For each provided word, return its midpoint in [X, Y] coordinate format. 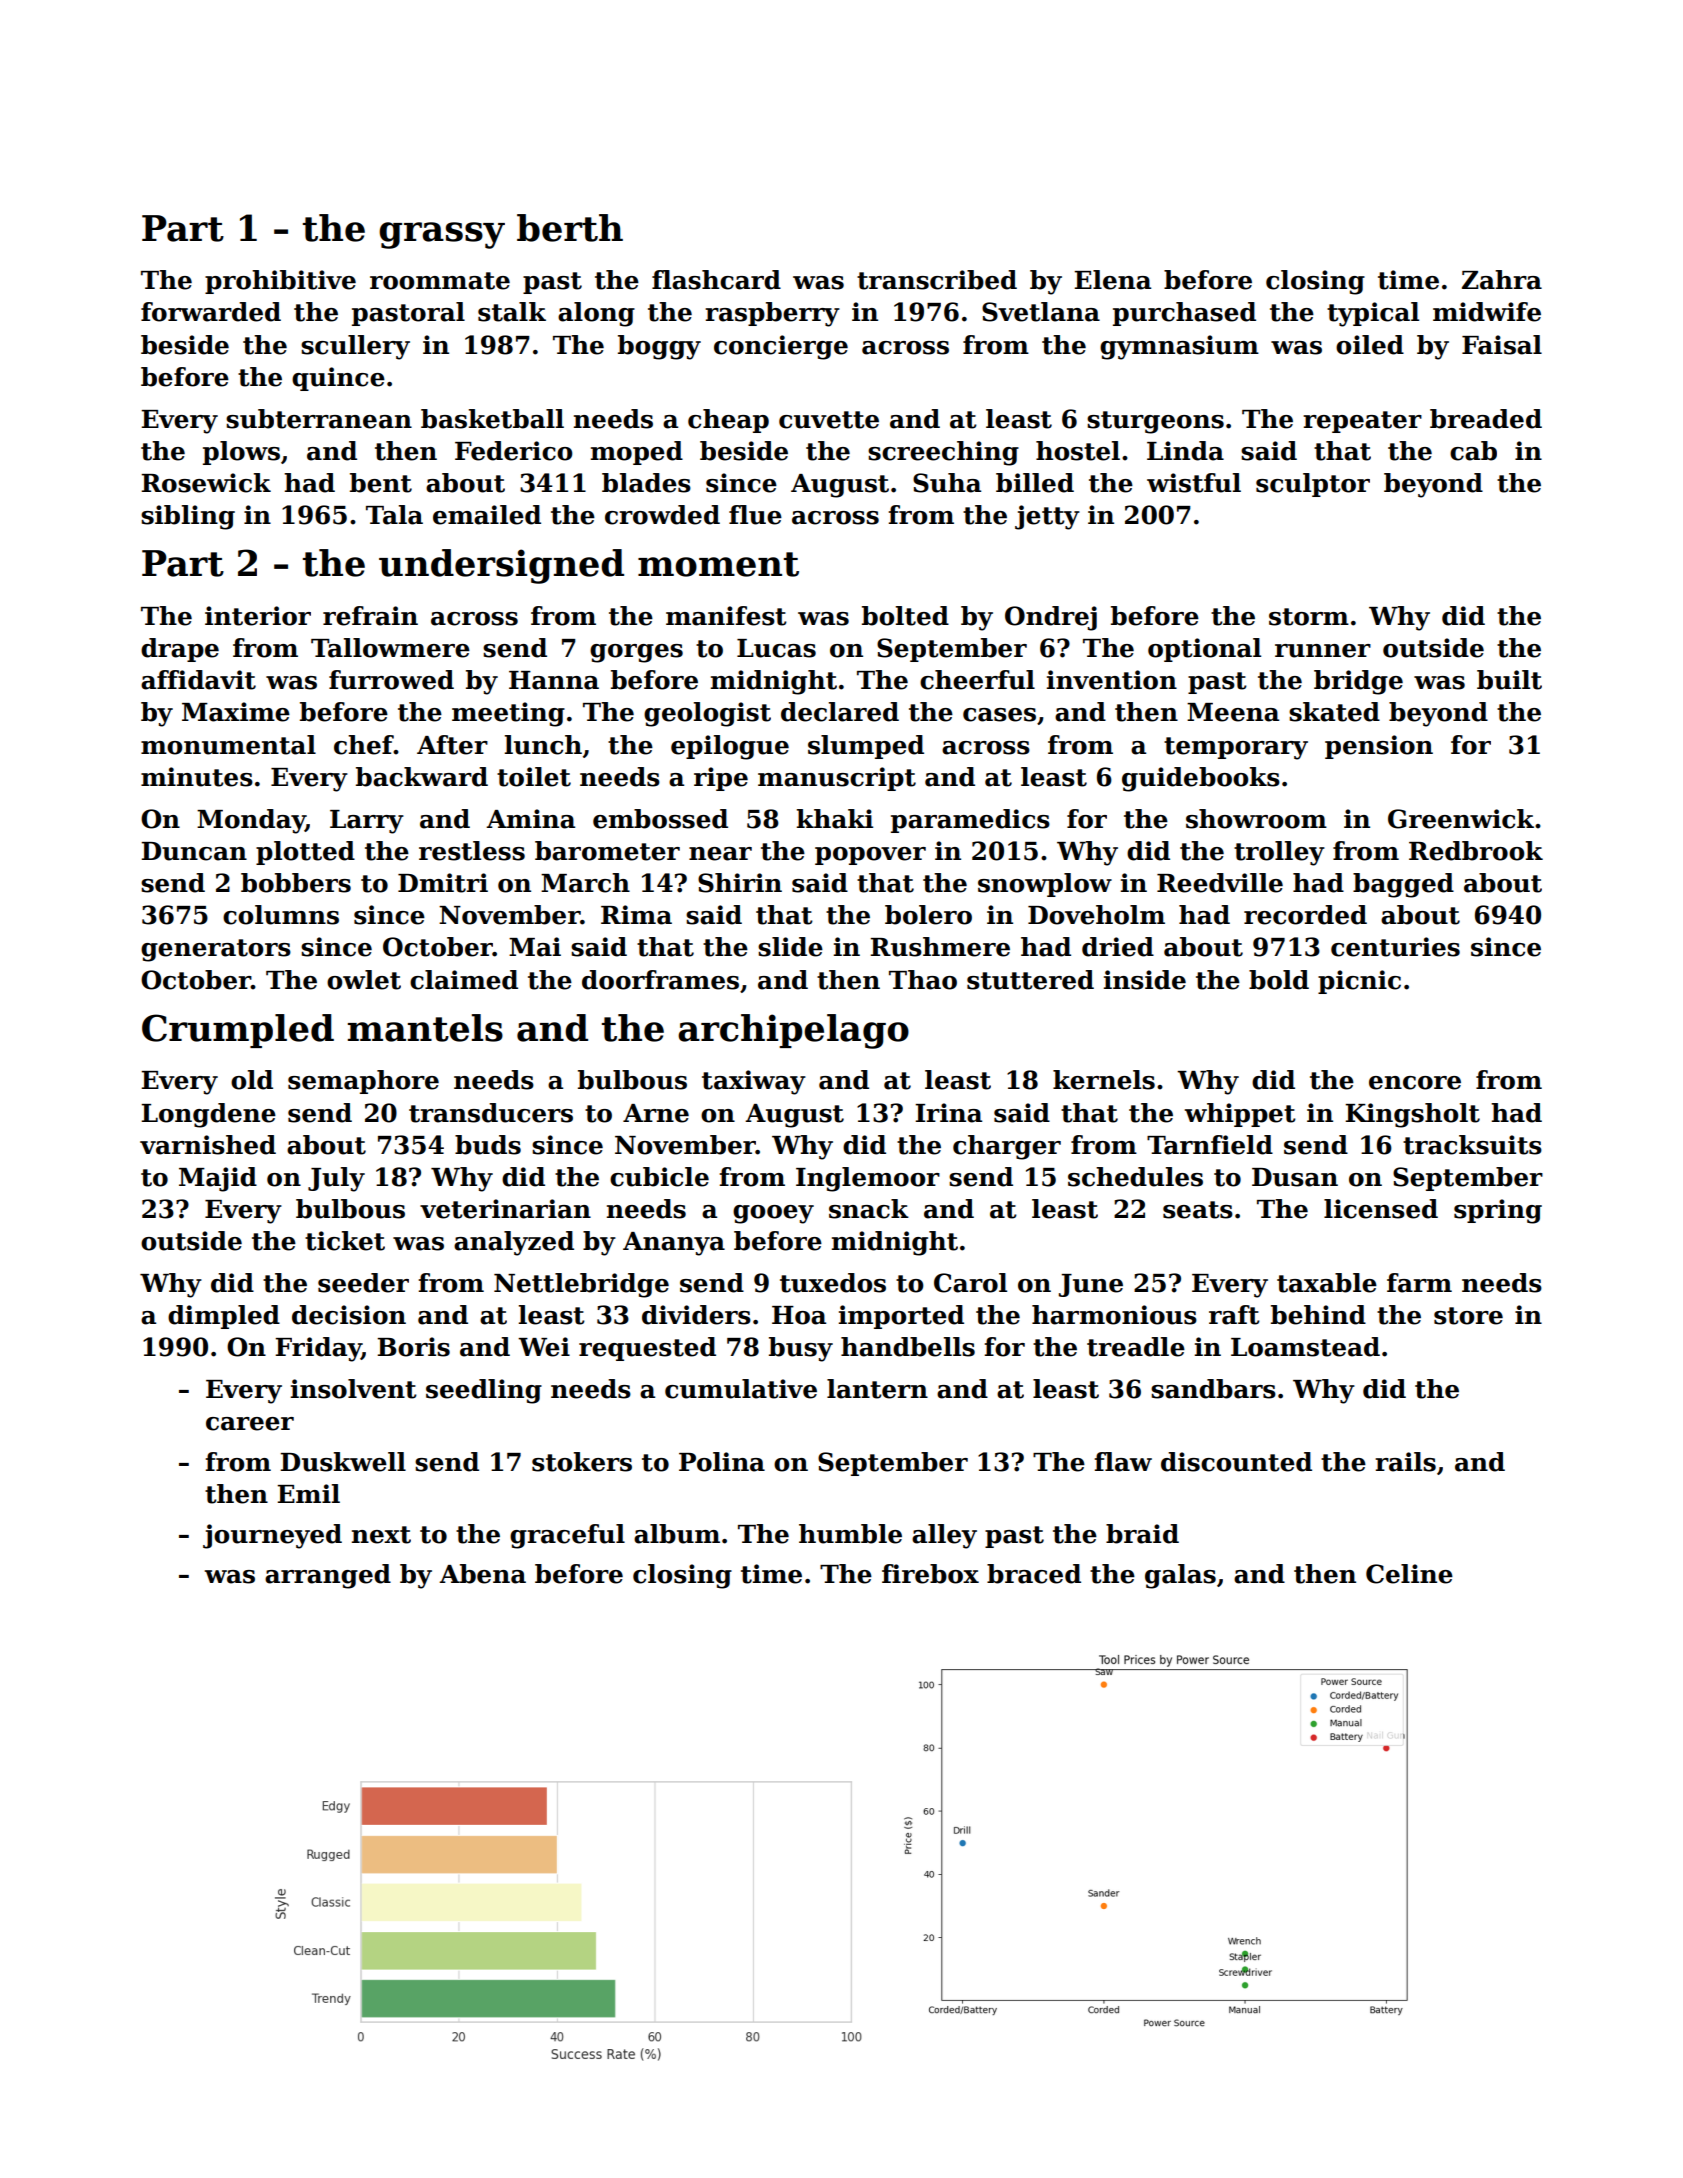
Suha [947, 483]
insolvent [354, 1389]
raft [1234, 1315]
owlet [364, 980]
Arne [656, 1113]
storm [1309, 617]
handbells [908, 1347]
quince [338, 379]
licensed [1381, 1209]
